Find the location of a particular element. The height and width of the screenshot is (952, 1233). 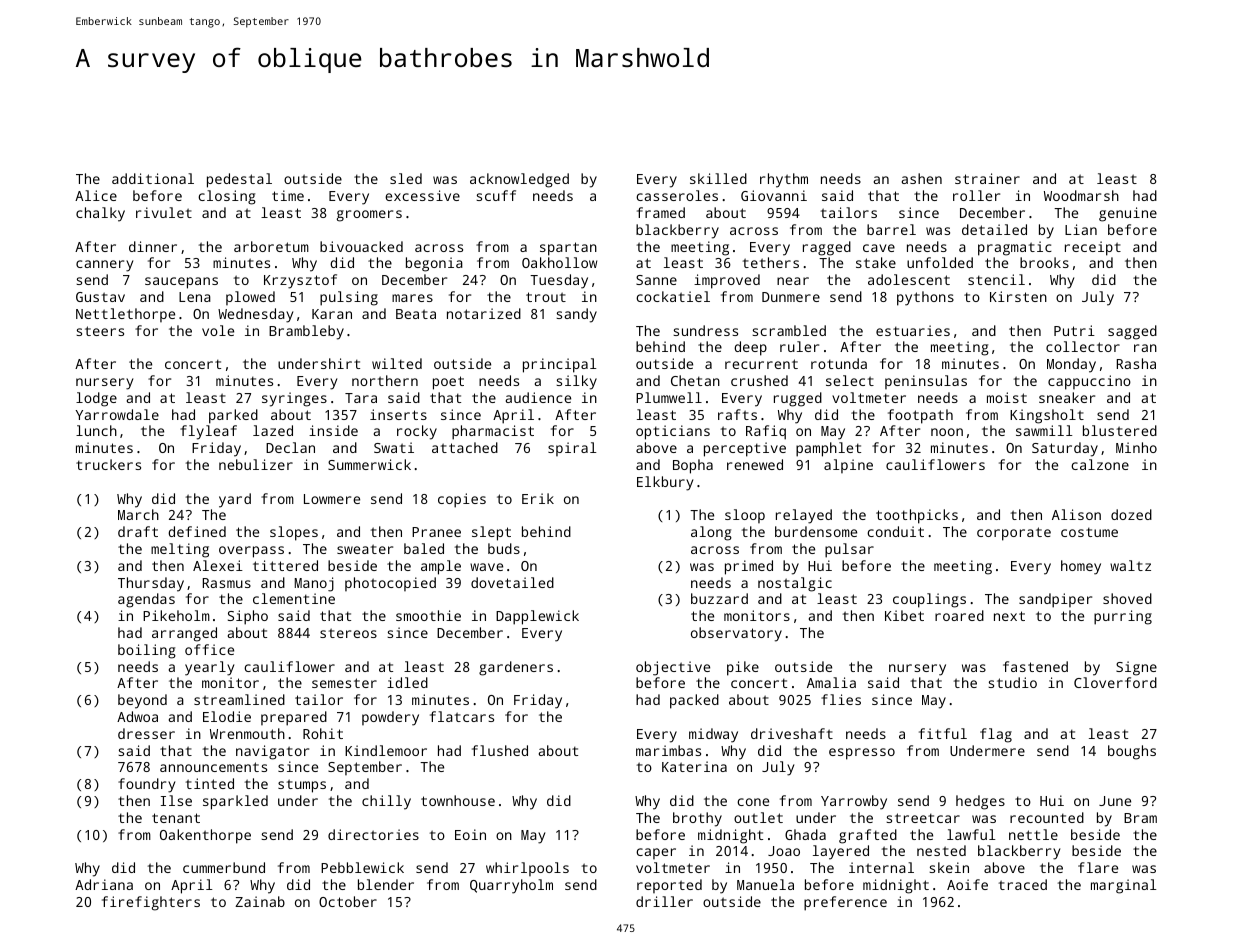

collector is located at coordinates (1083, 346).
